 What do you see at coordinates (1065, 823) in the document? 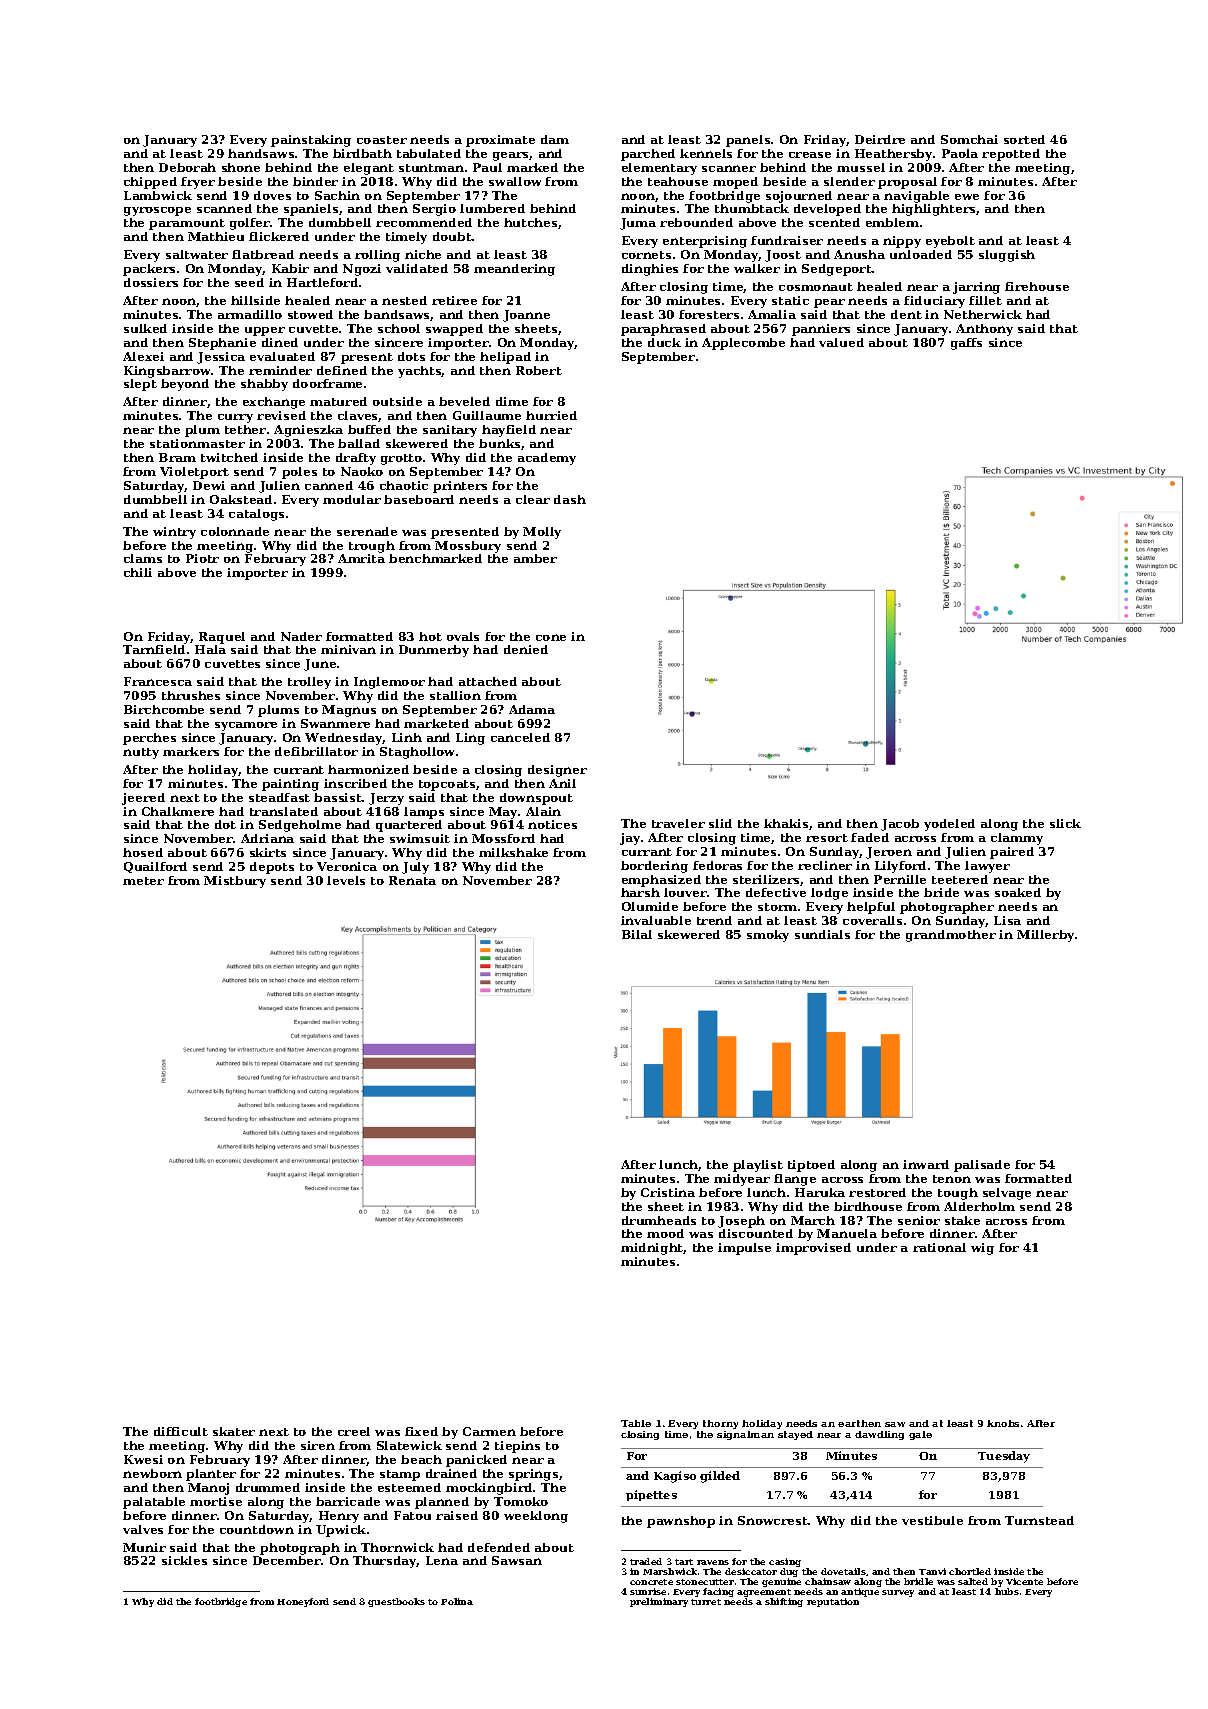
I see `slick` at bounding box center [1065, 823].
